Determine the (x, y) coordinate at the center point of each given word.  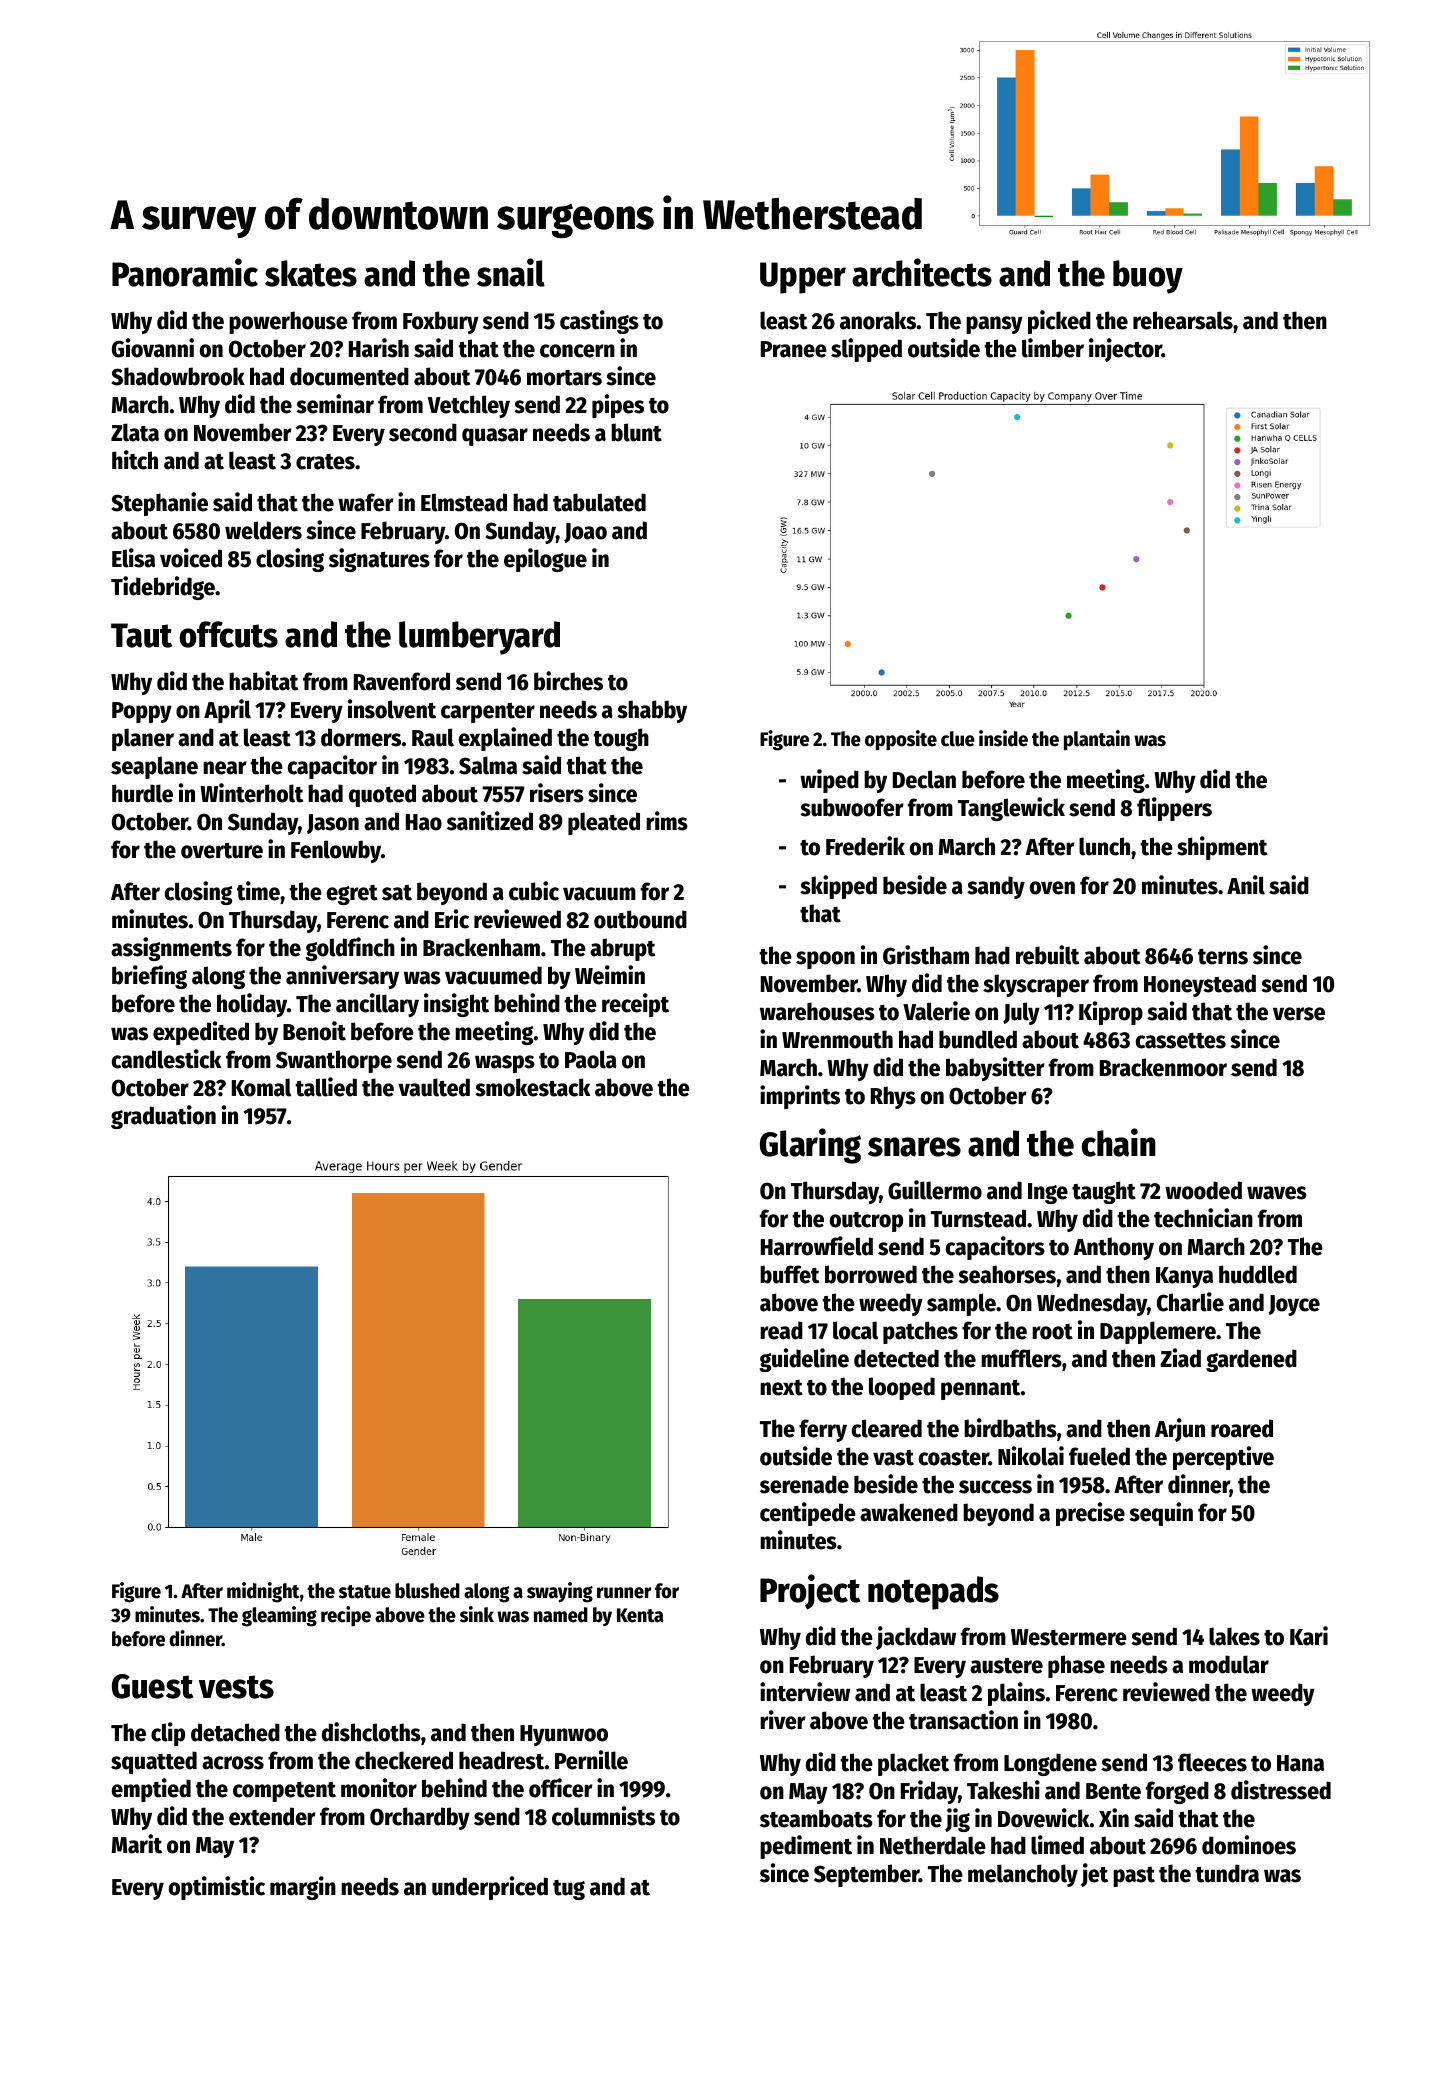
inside (1003, 738)
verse (1299, 1014)
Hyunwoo (564, 1735)
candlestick (166, 1059)
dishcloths (371, 1732)
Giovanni (153, 348)
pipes (618, 406)
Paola (591, 1059)
